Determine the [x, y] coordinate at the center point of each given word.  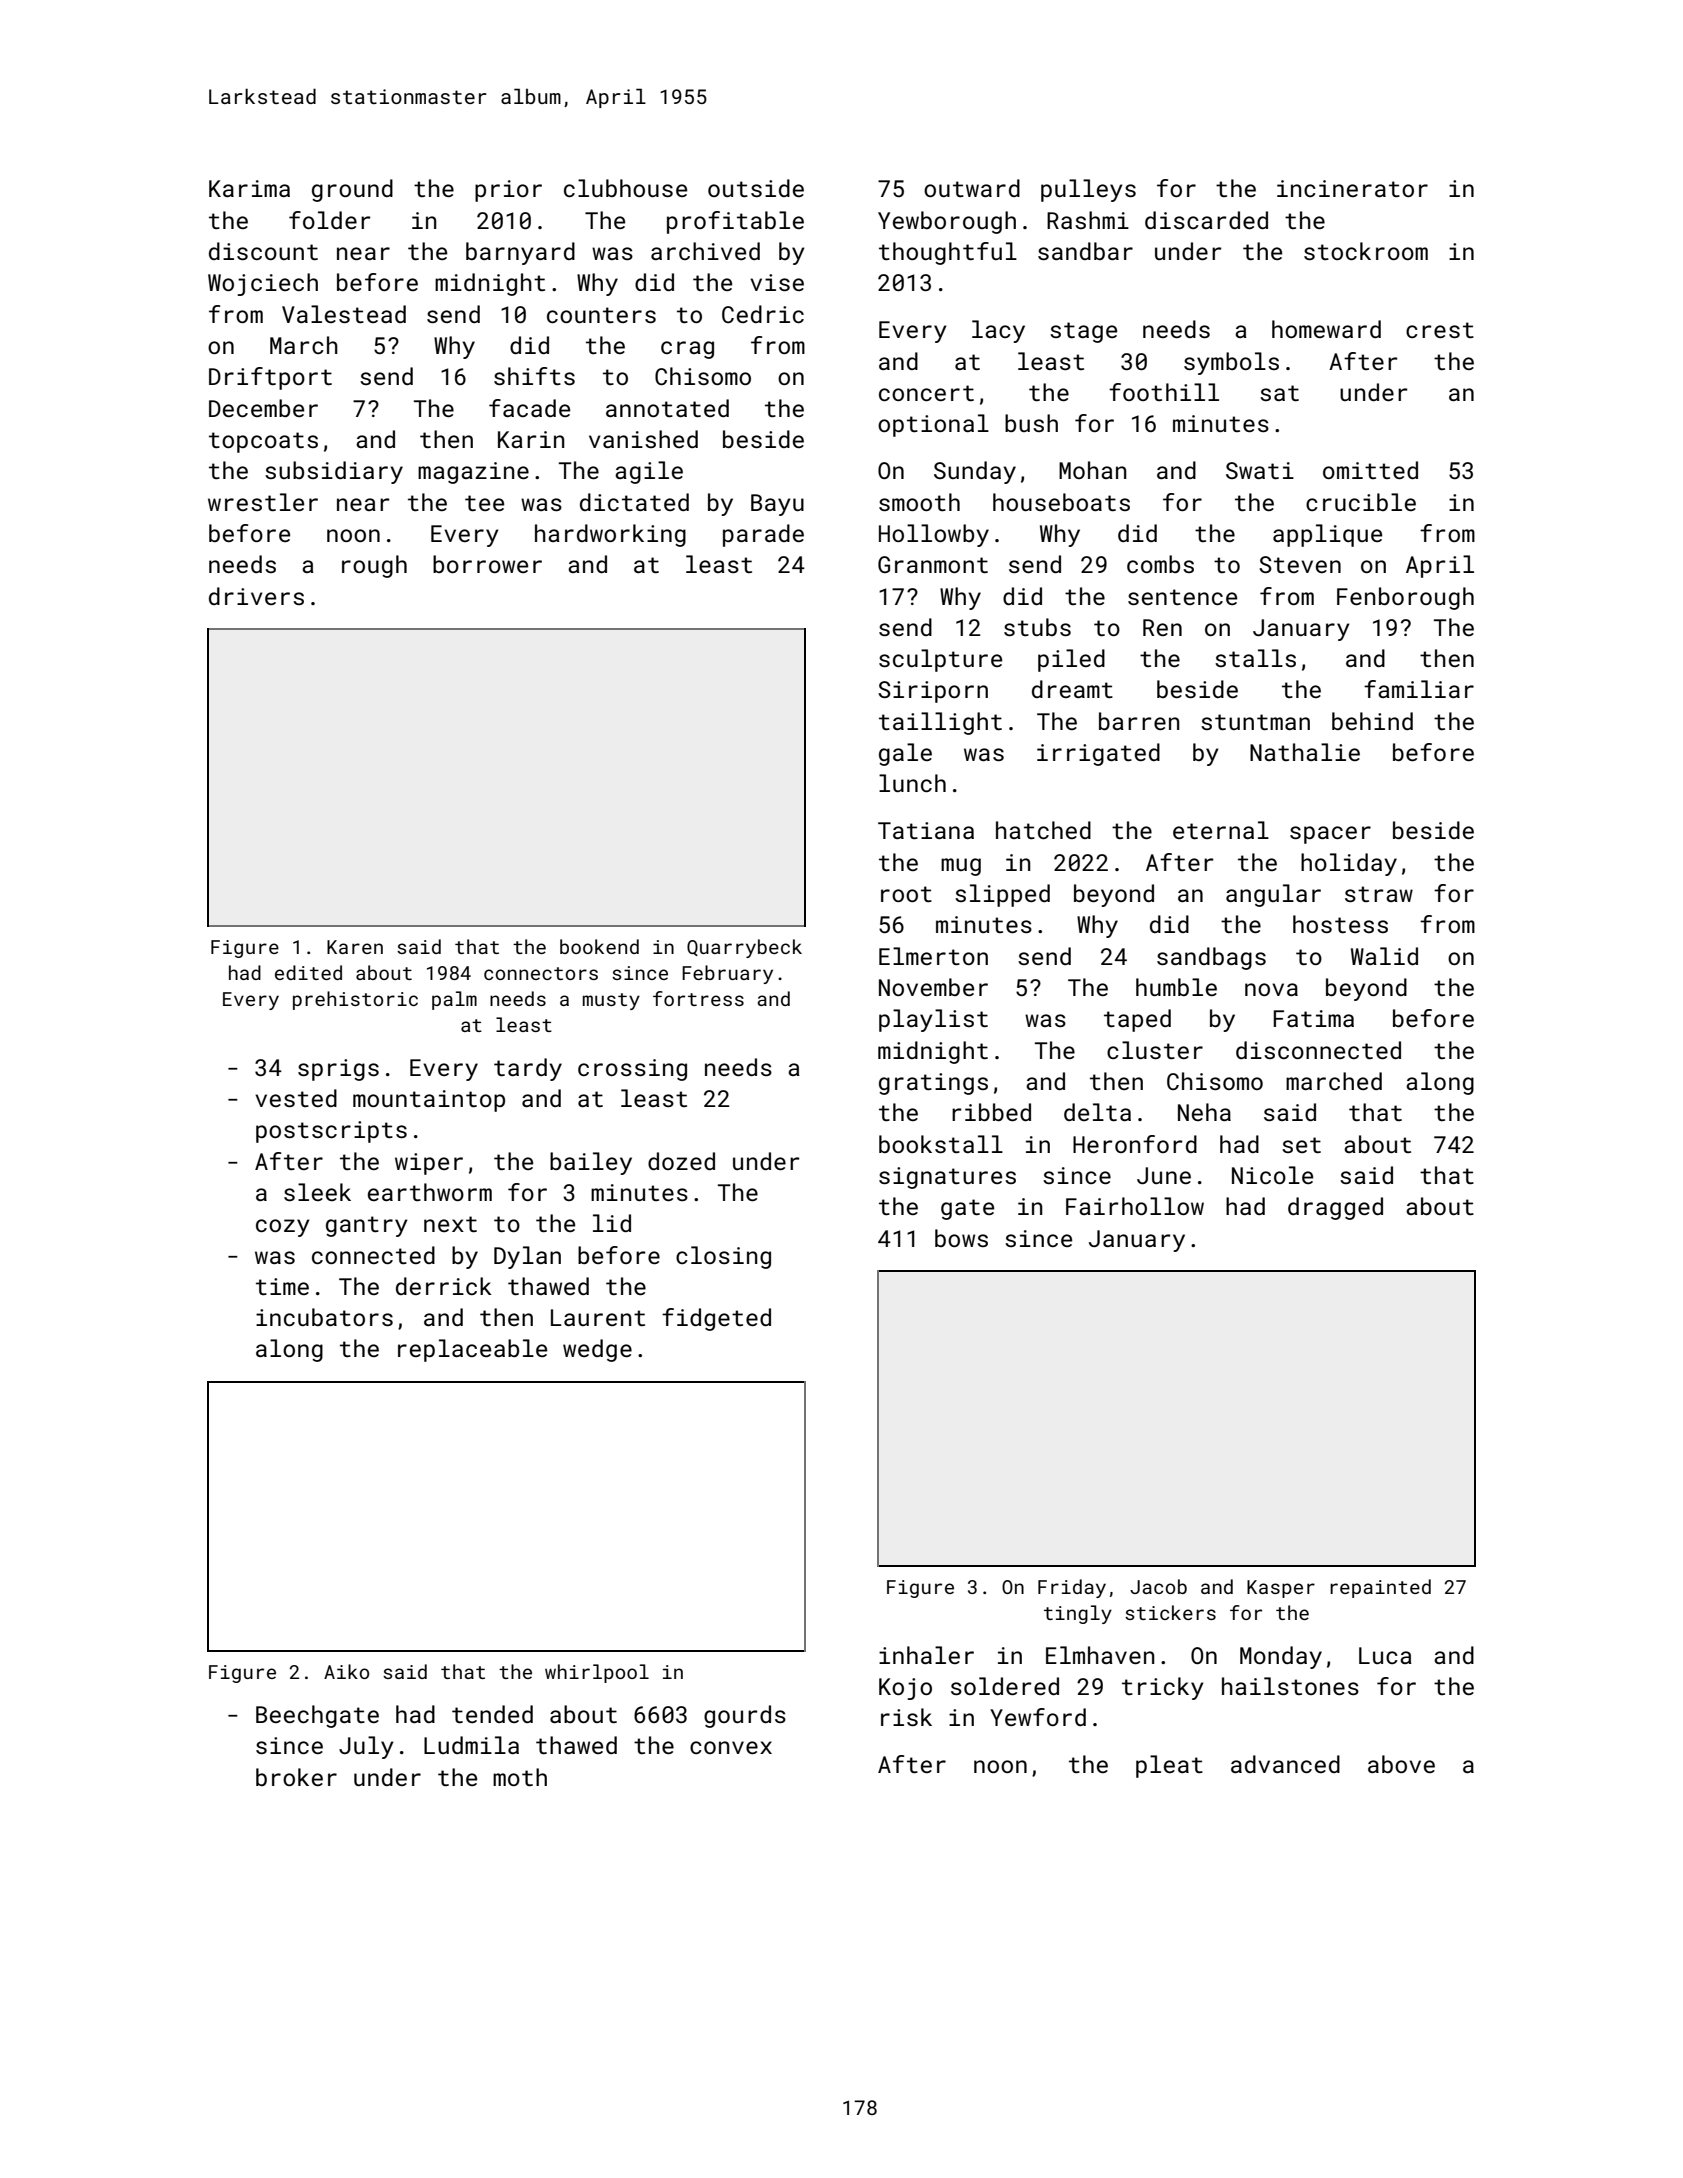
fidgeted [716, 1319]
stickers [1170, 1612]
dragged [1335, 1208]
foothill [1164, 392]
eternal [1221, 830]
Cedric [763, 314]
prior [508, 191]
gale [905, 754]
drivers [256, 596]
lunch [912, 783]
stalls [1255, 658]
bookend [599, 946]
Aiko [346, 1671]
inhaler [926, 1655]
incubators [324, 1317]
